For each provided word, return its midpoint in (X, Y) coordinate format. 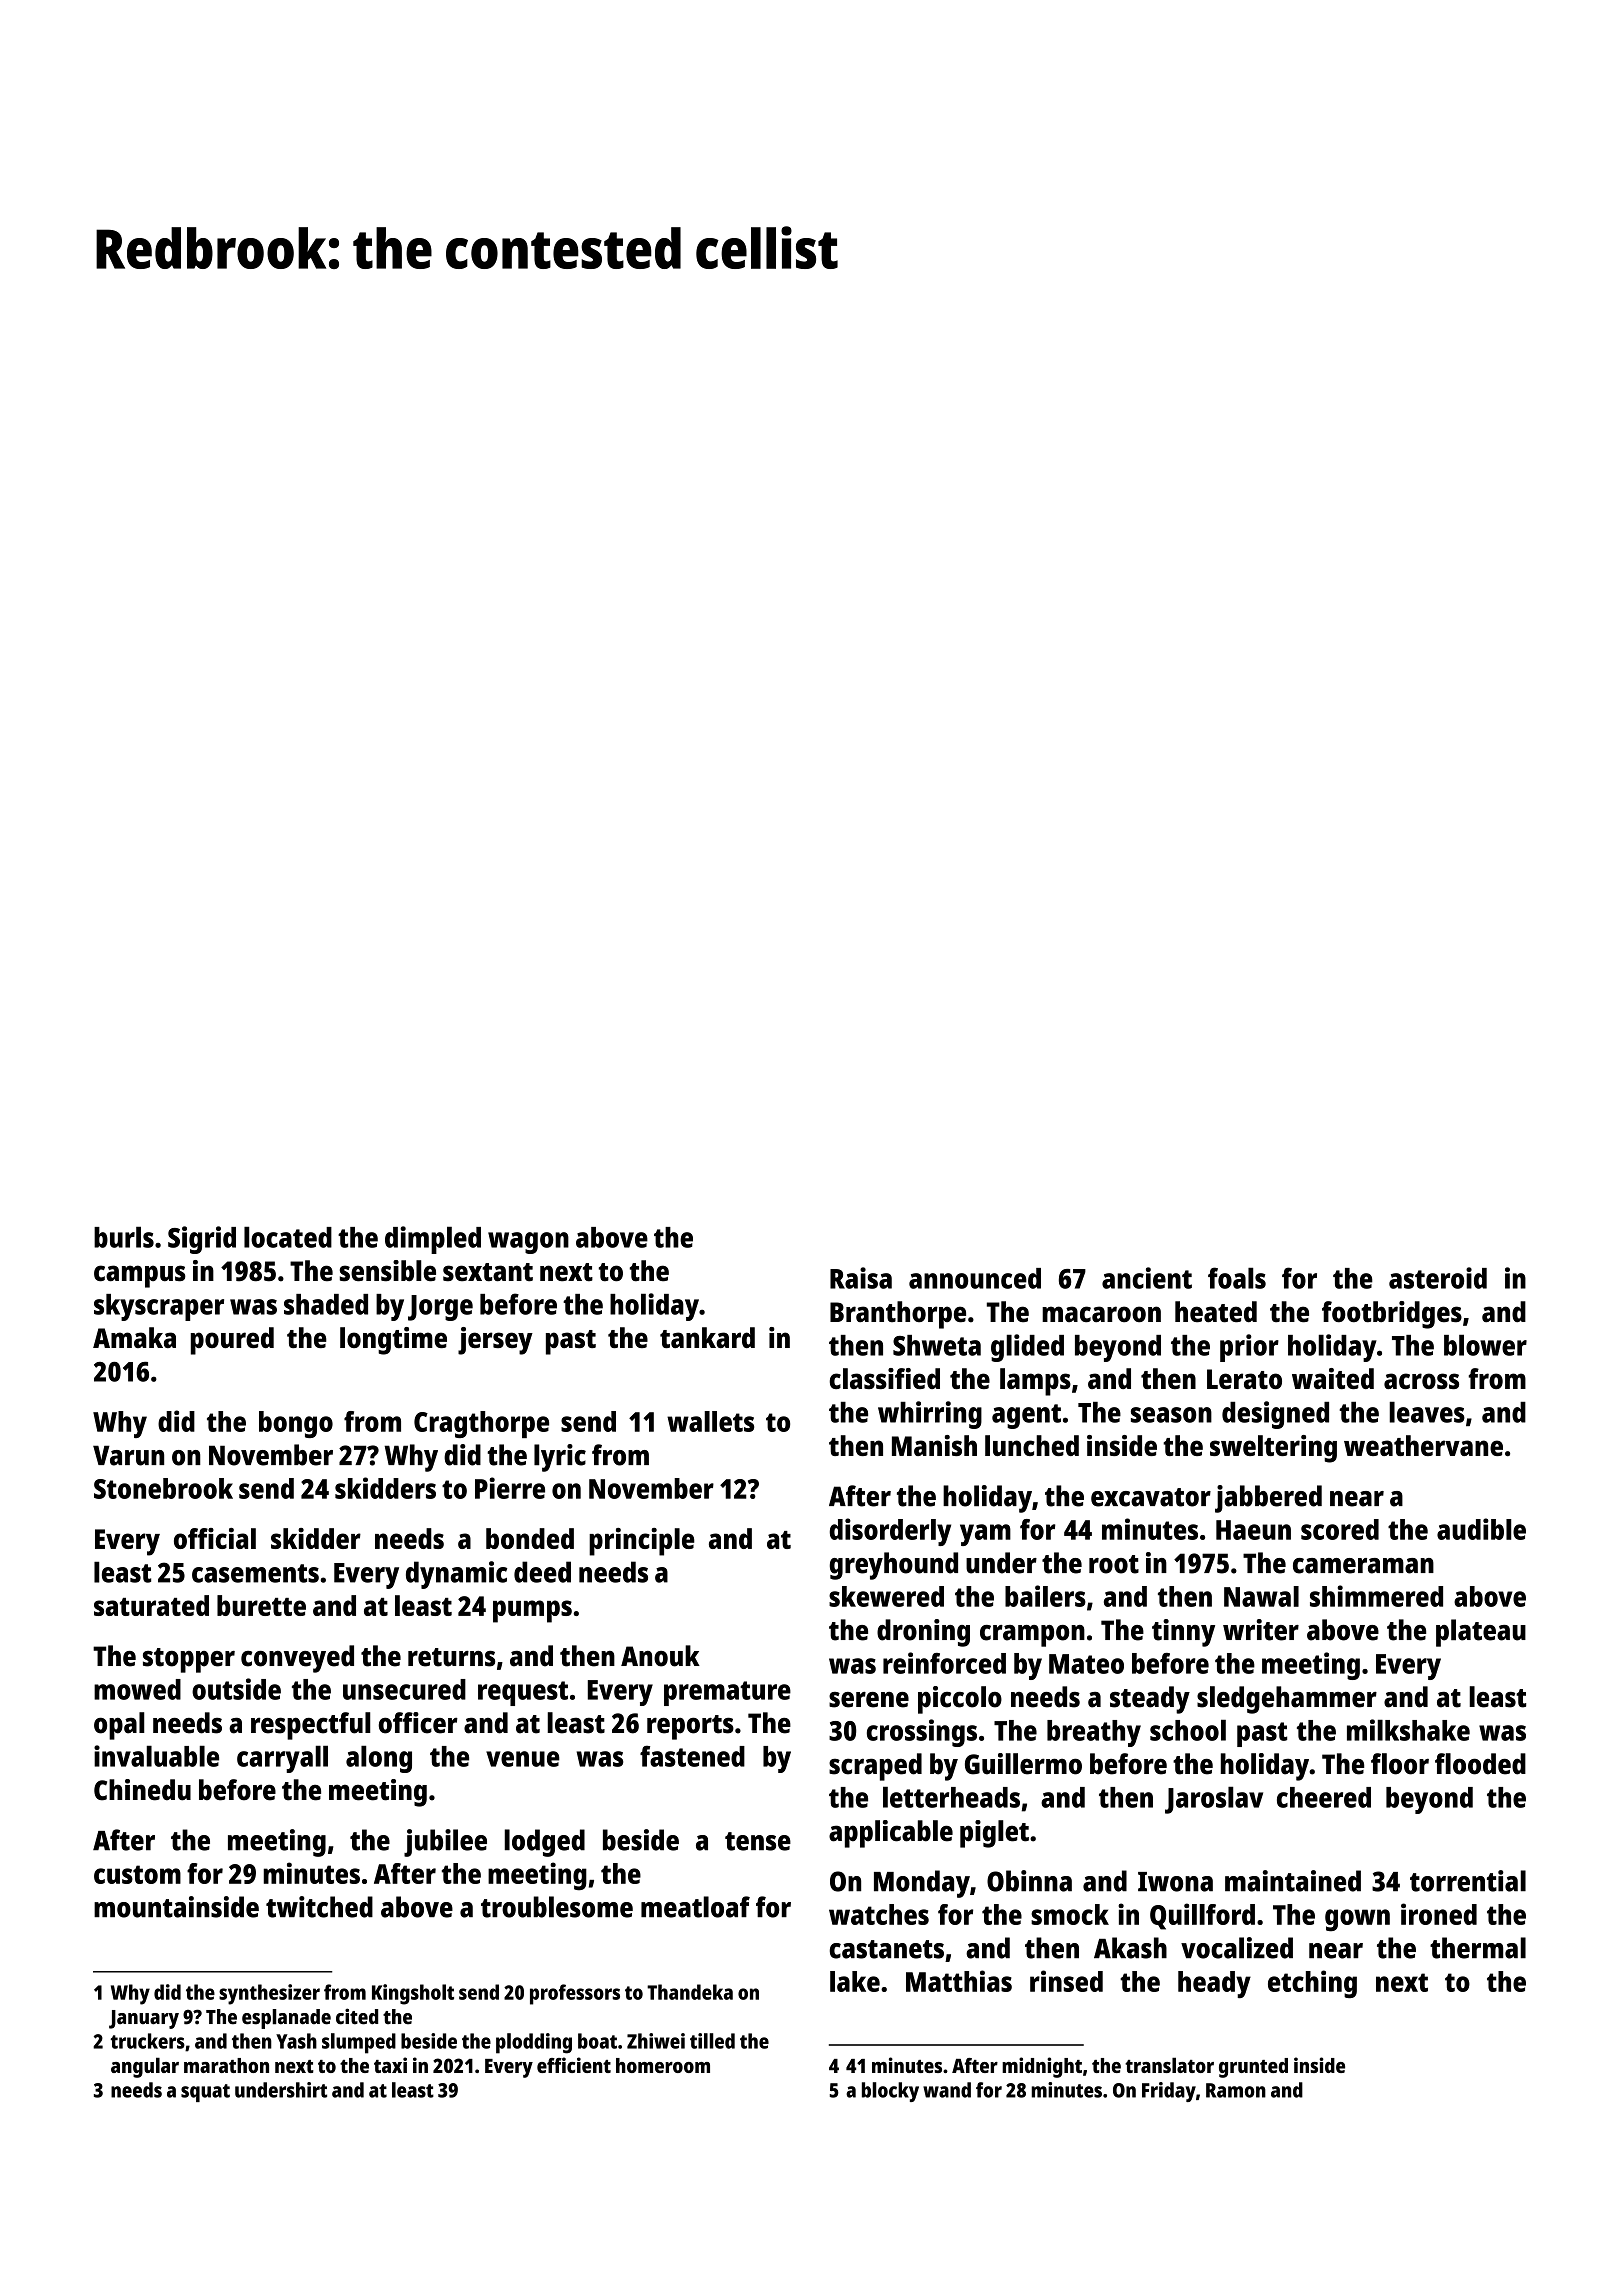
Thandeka (690, 1992)
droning (923, 1633)
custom (137, 1874)
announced (975, 1278)
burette (261, 1605)
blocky (890, 2092)
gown (1357, 1920)
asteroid (1438, 1278)
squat (205, 2093)
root (1114, 1564)
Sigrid (202, 1240)
